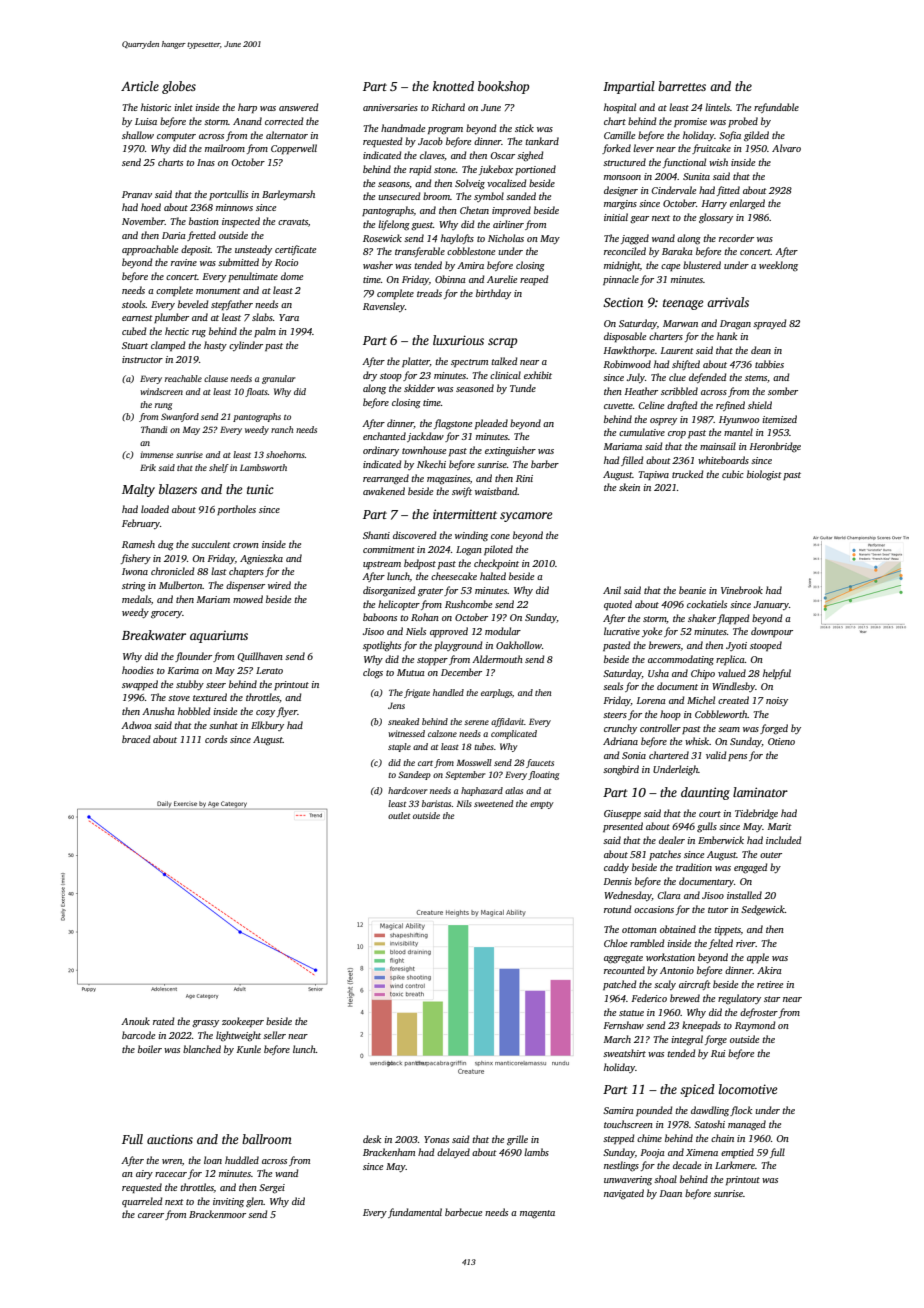 The height and width of the screenshot is (1308, 924). Describe the element at coordinates (217, 1214) in the screenshot. I see `Brackenmoor` at that location.
